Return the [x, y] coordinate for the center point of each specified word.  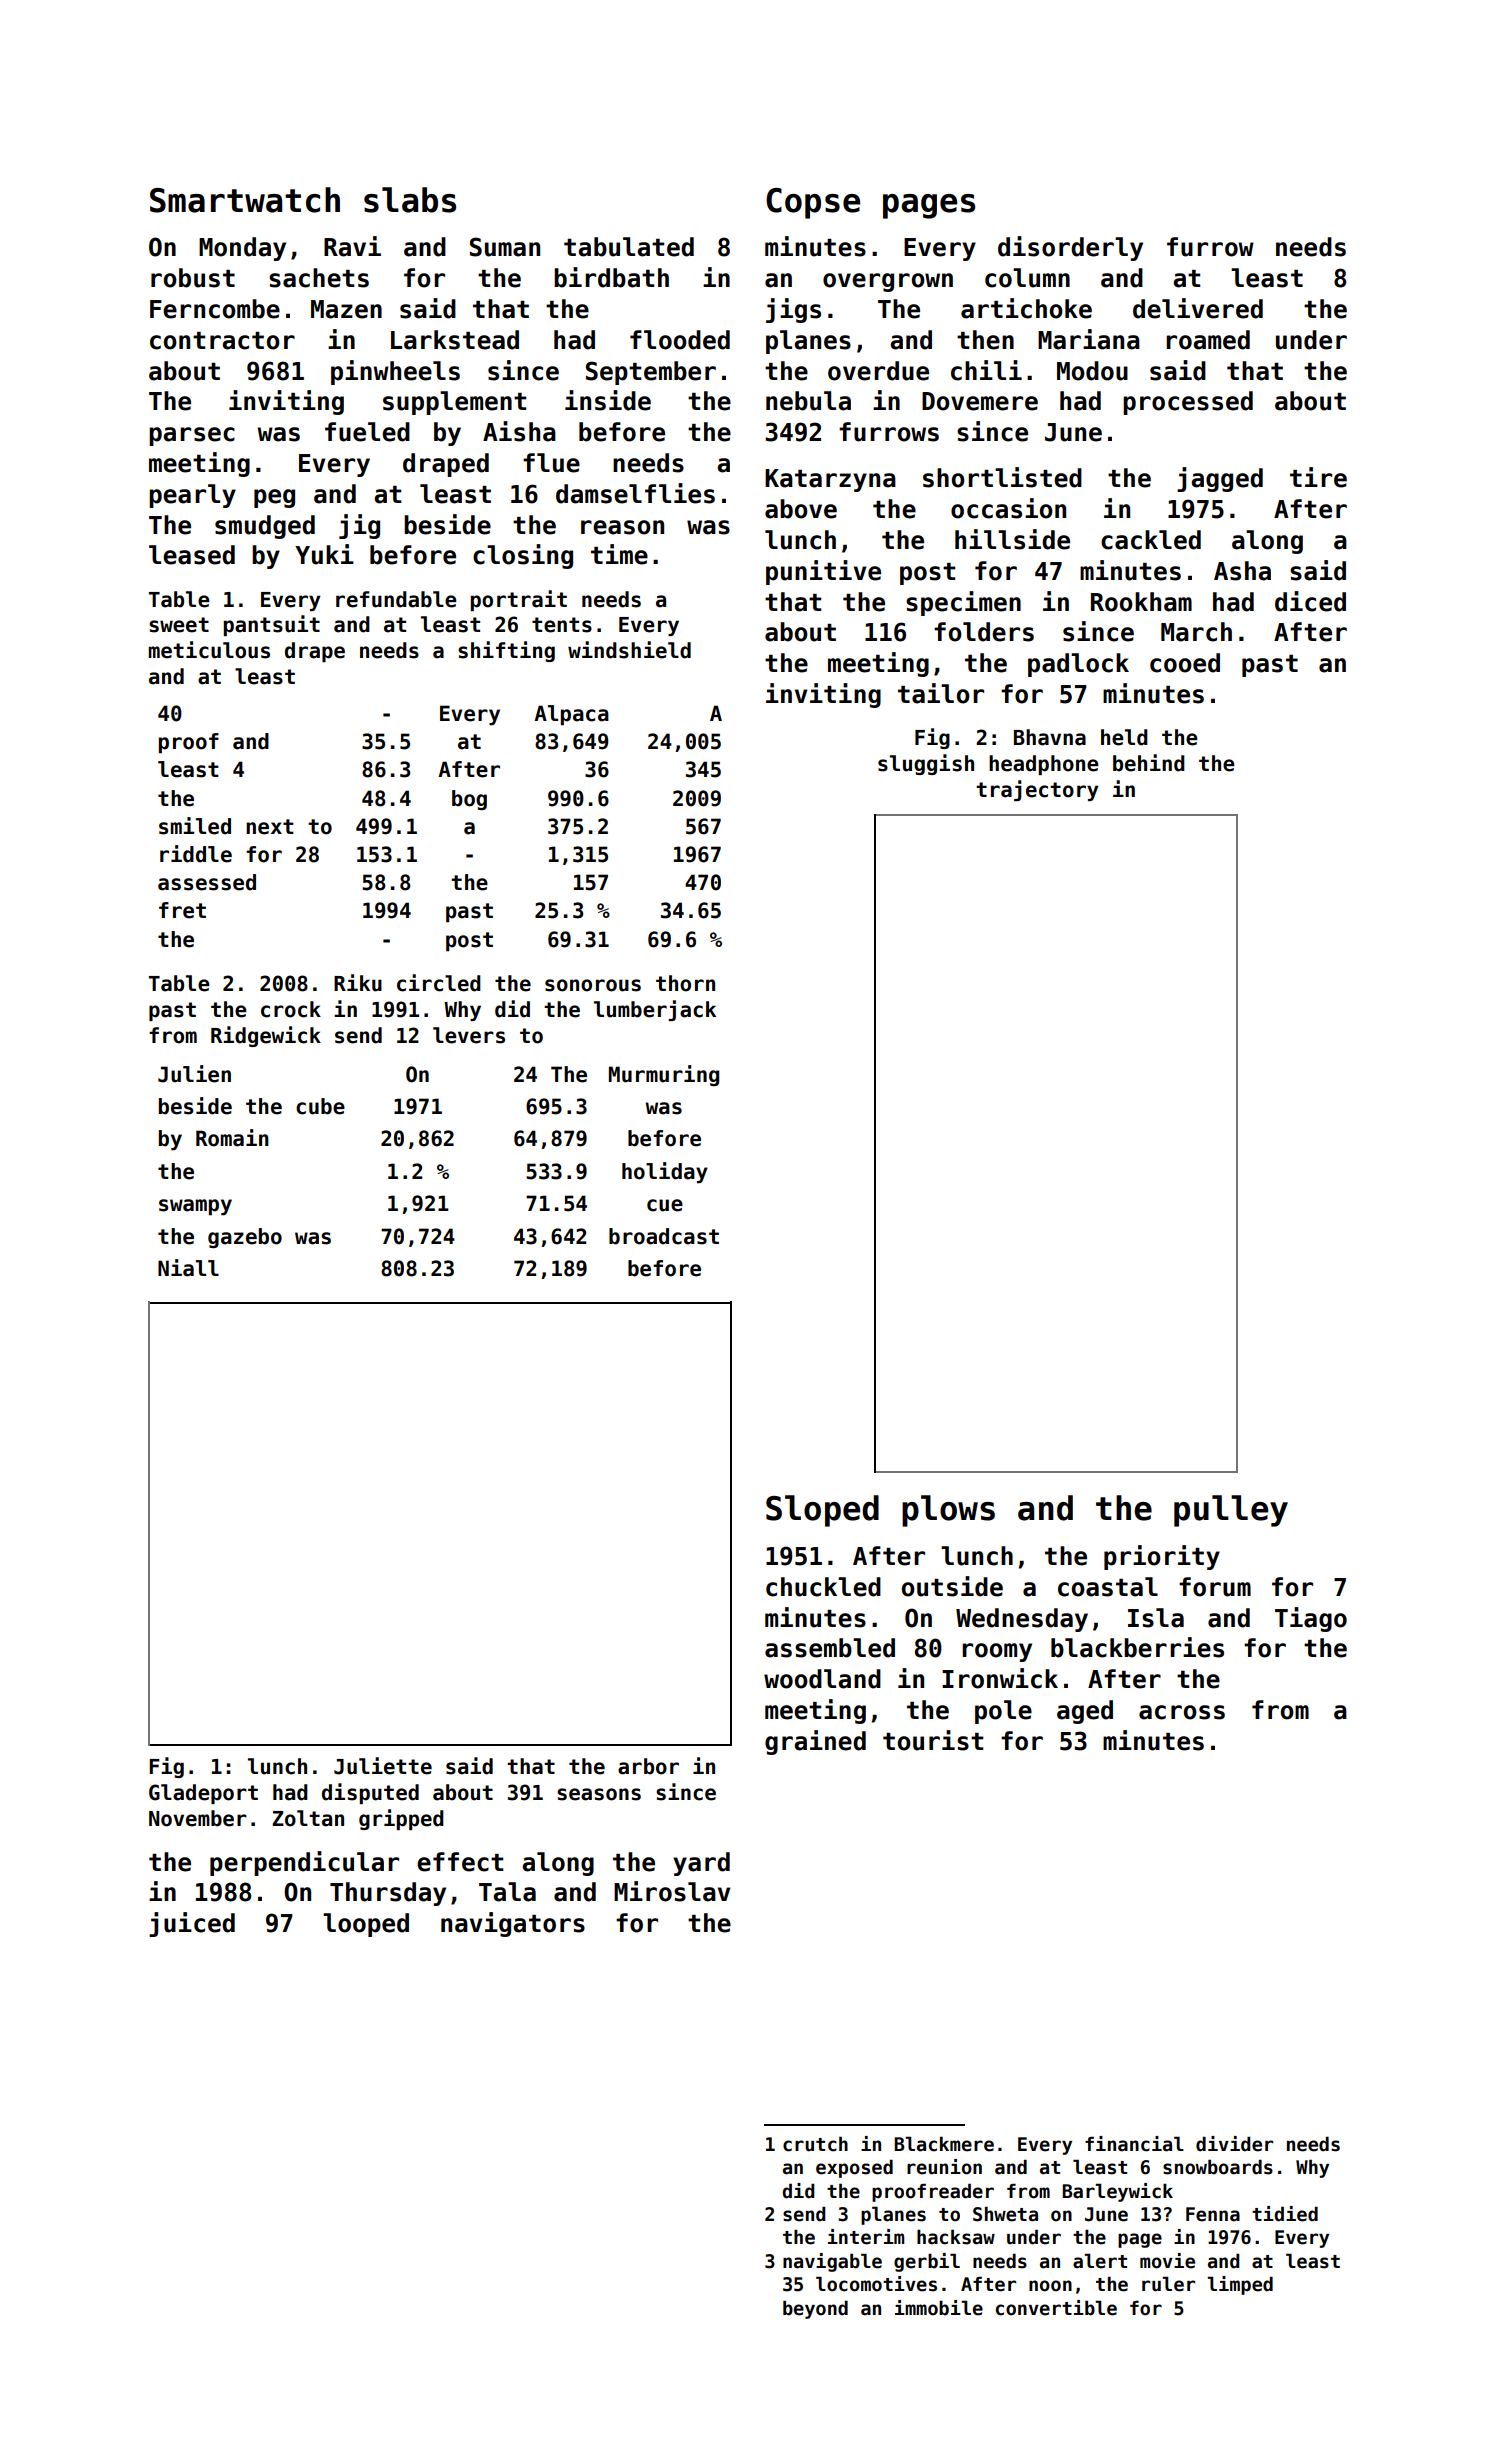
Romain [232, 1138]
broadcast [664, 1236]
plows [948, 1511]
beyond [815, 2309]
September [651, 373]
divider [1234, 2144]
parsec [192, 436]
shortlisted [1002, 477]
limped [1240, 2285]
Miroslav [672, 1891]
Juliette [383, 1766]
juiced [192, 1924]
